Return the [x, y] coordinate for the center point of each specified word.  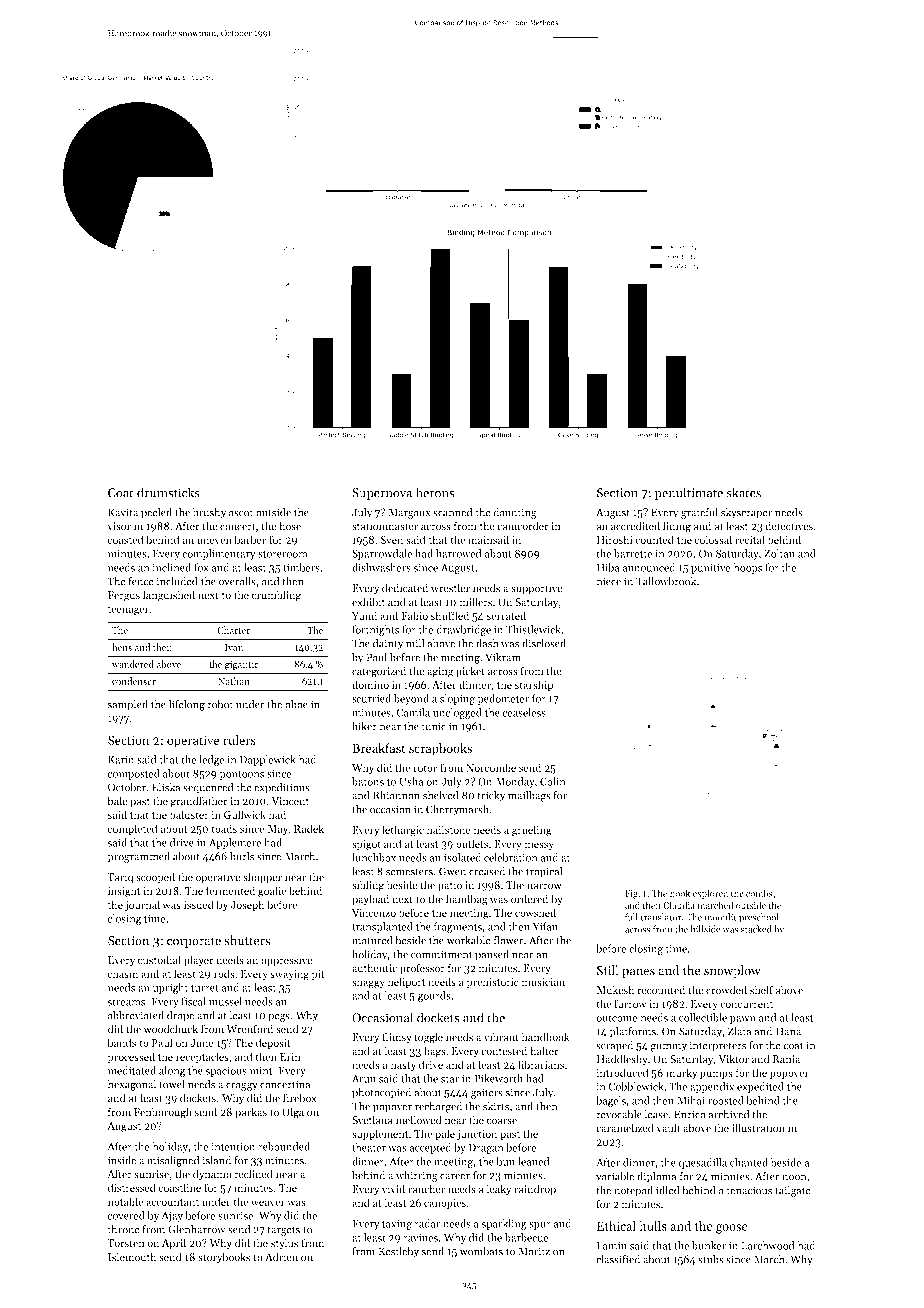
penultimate [689, 493]
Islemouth [132, 1257]
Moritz [534, 1251]
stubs [710, 1259]
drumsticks [168, 492]
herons [435, 492]
